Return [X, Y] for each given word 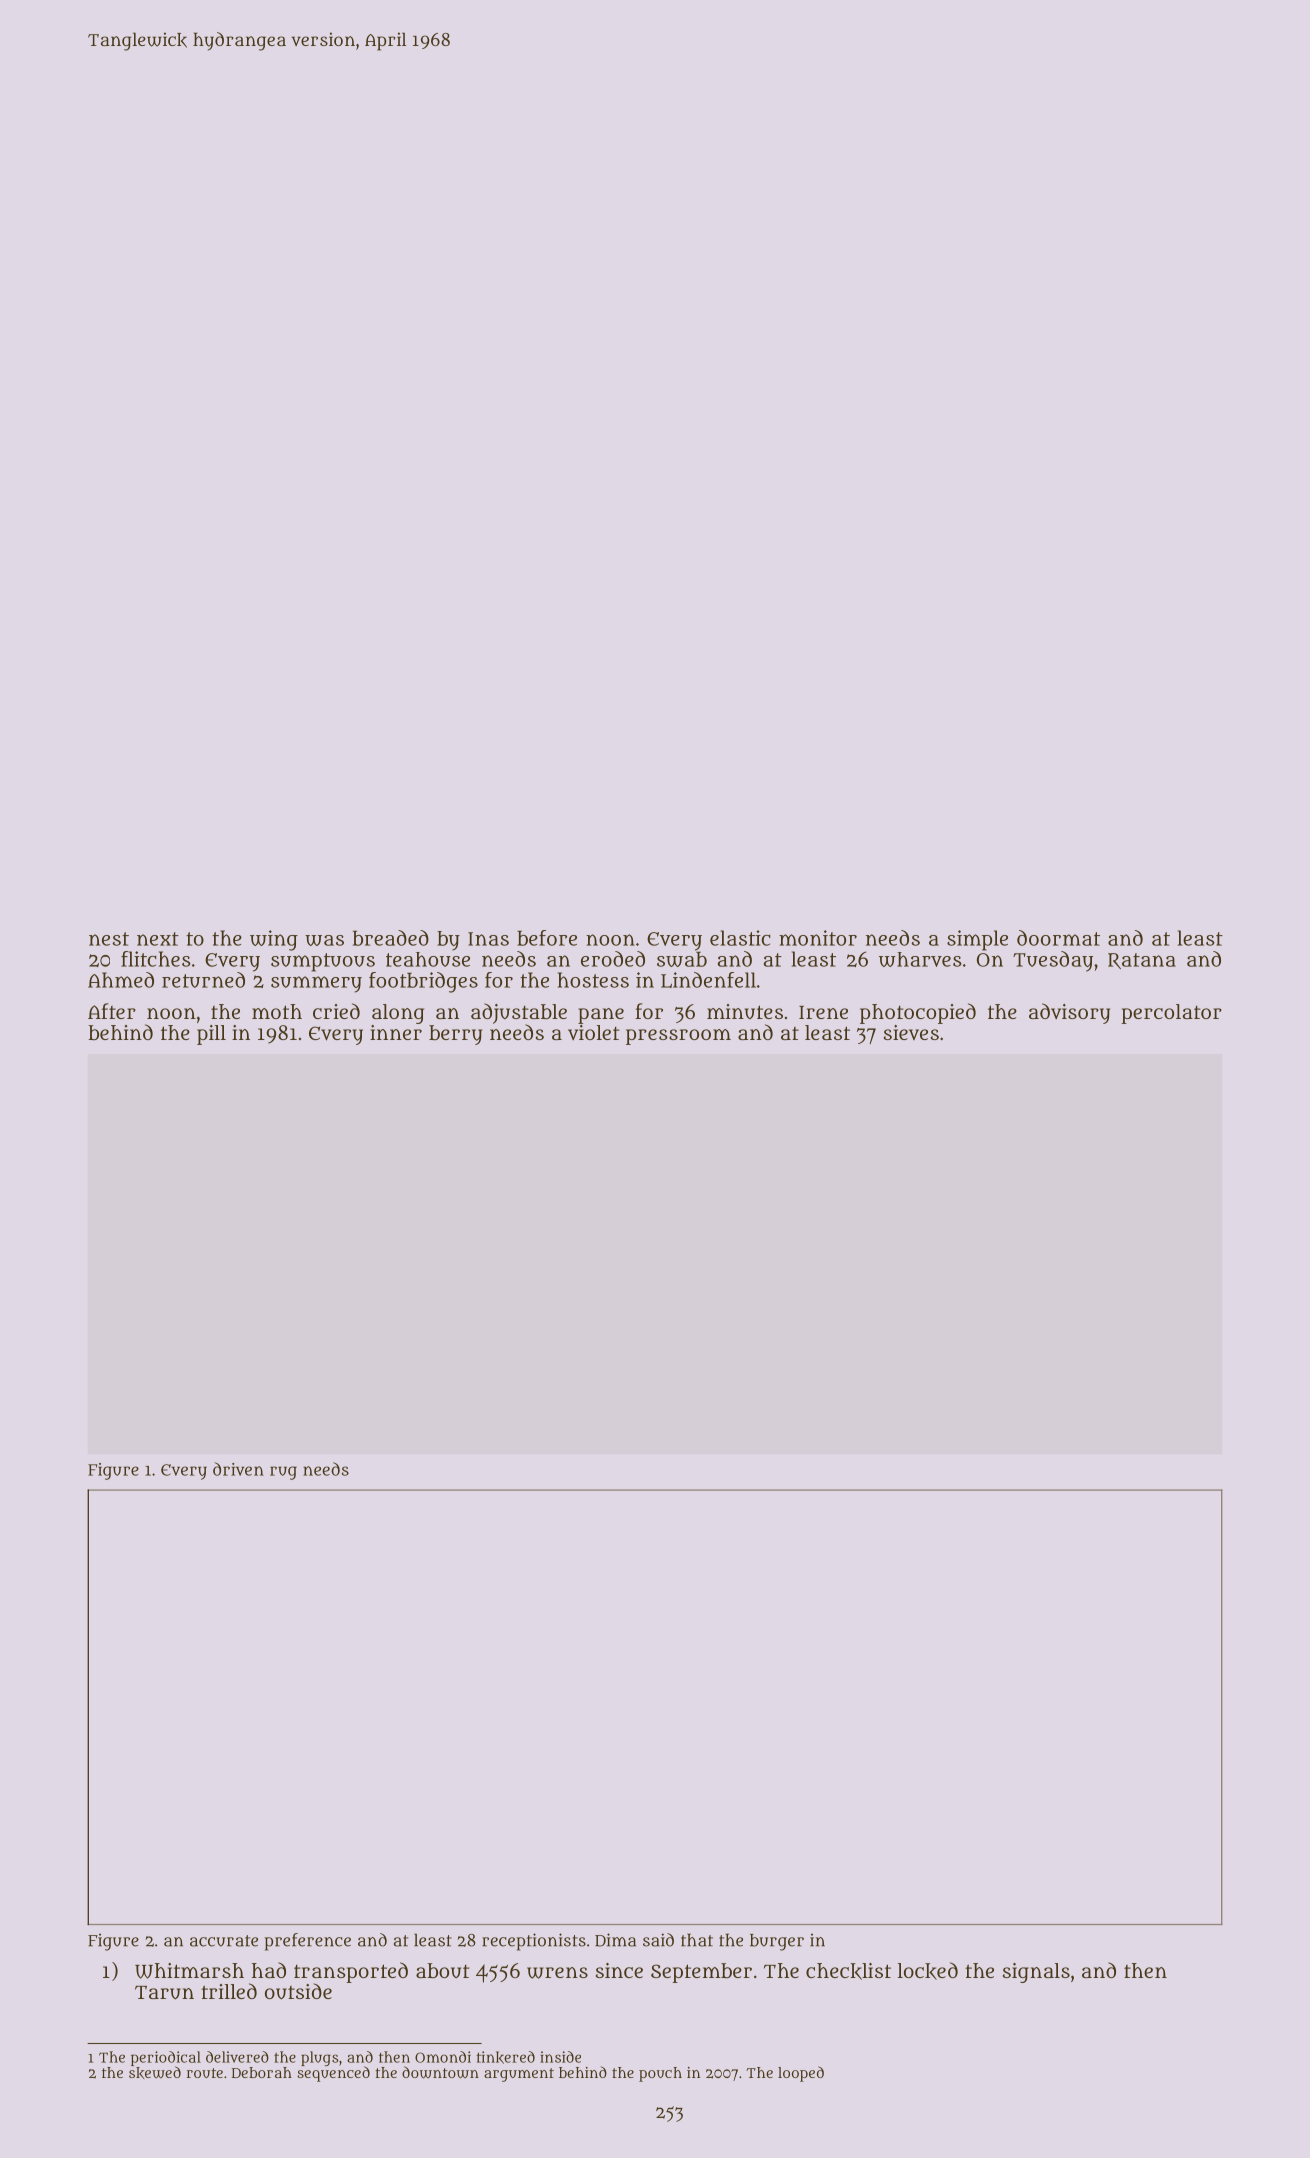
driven [238, 1469]
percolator [1172, 1014]
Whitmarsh [189, 1971]
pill [211, 1035]
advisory [1069, 1013]
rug [283, 1473]
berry [455, 1035]
